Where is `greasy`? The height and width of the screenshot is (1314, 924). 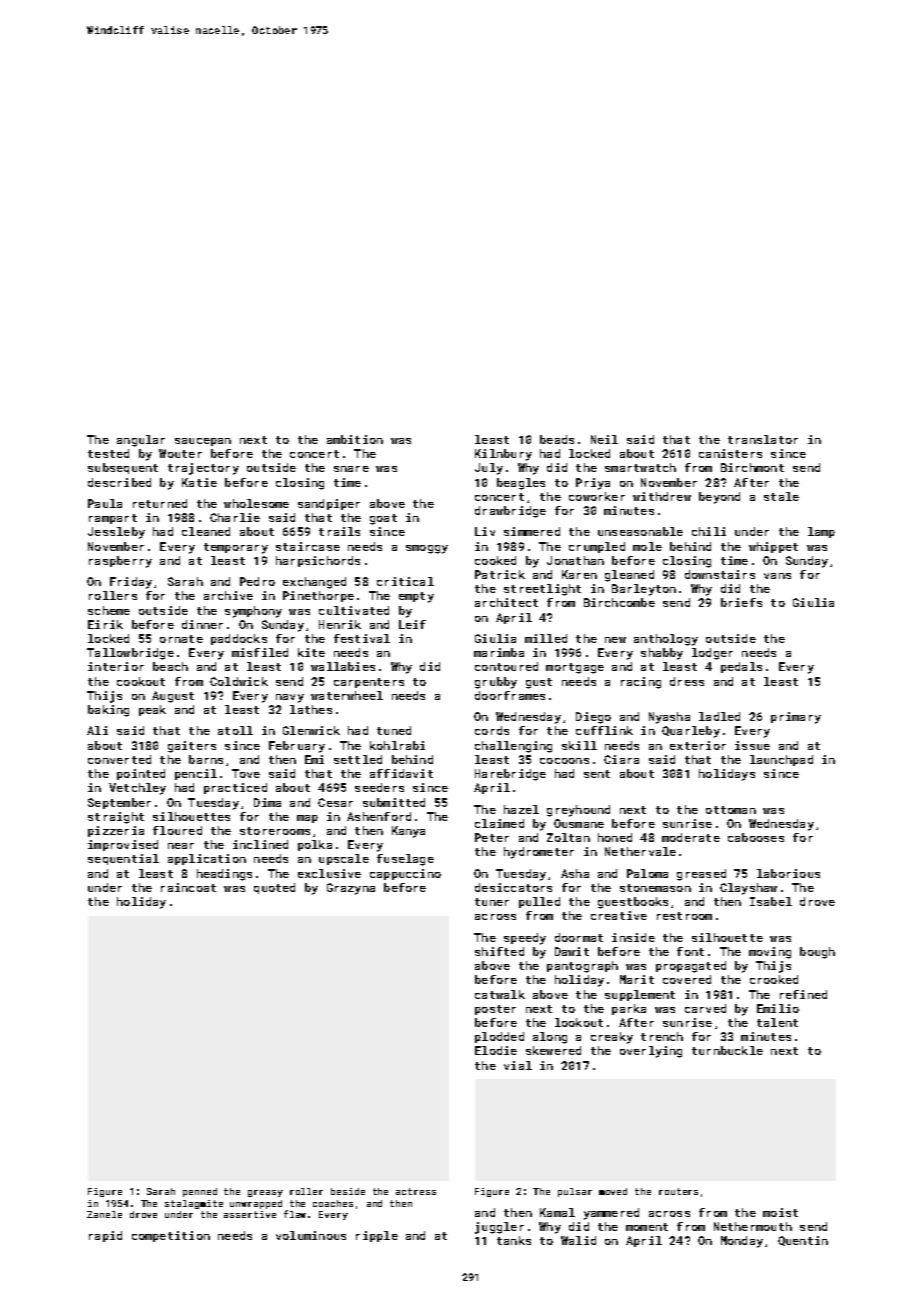
greasy is located at coordinates (265, 1193).
